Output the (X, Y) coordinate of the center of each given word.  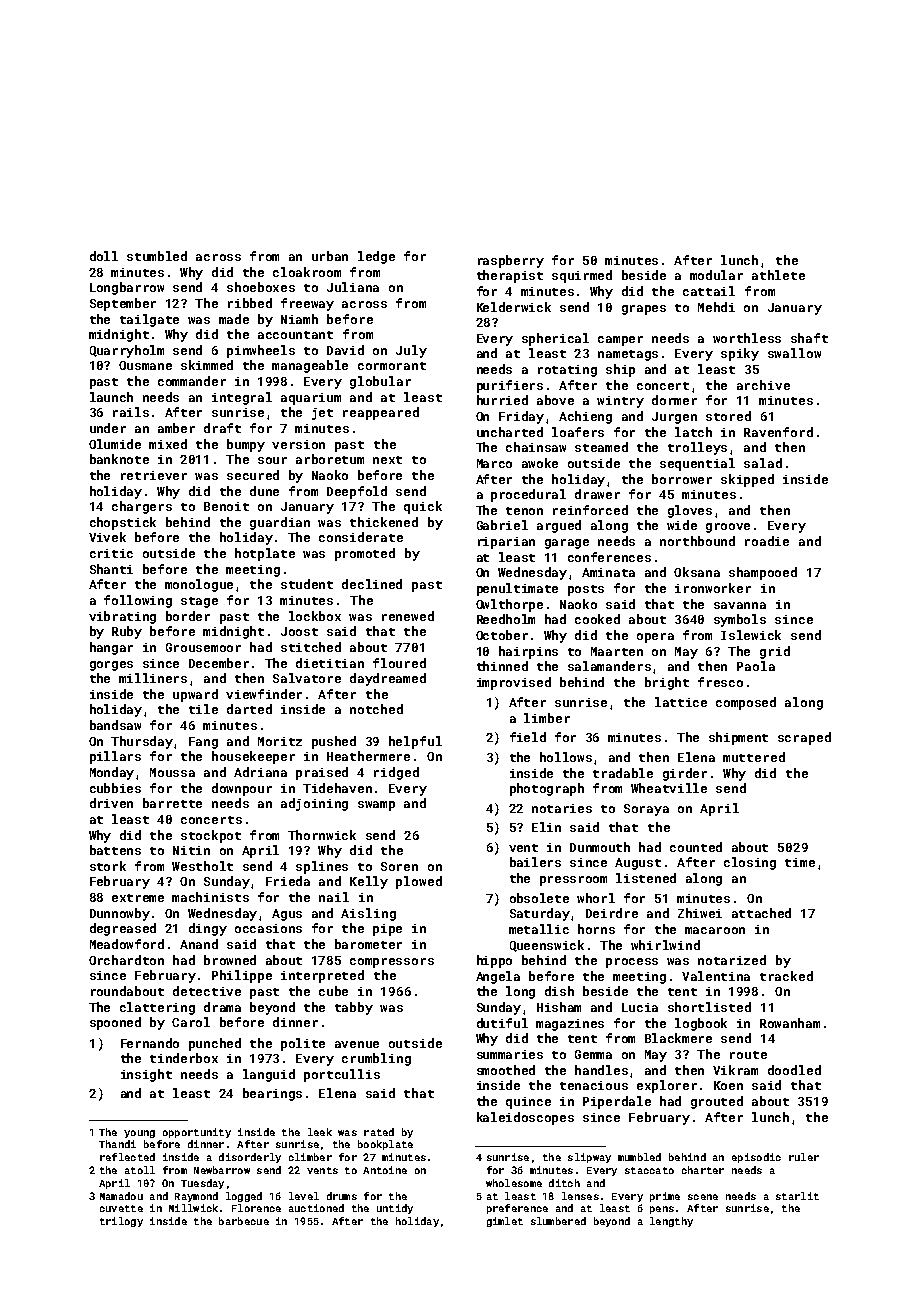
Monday (112, 773)
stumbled (157, 256)
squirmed (582, 276)
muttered (754, 757)
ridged (396, 773)
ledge (376, 257)
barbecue (244, 1221)
